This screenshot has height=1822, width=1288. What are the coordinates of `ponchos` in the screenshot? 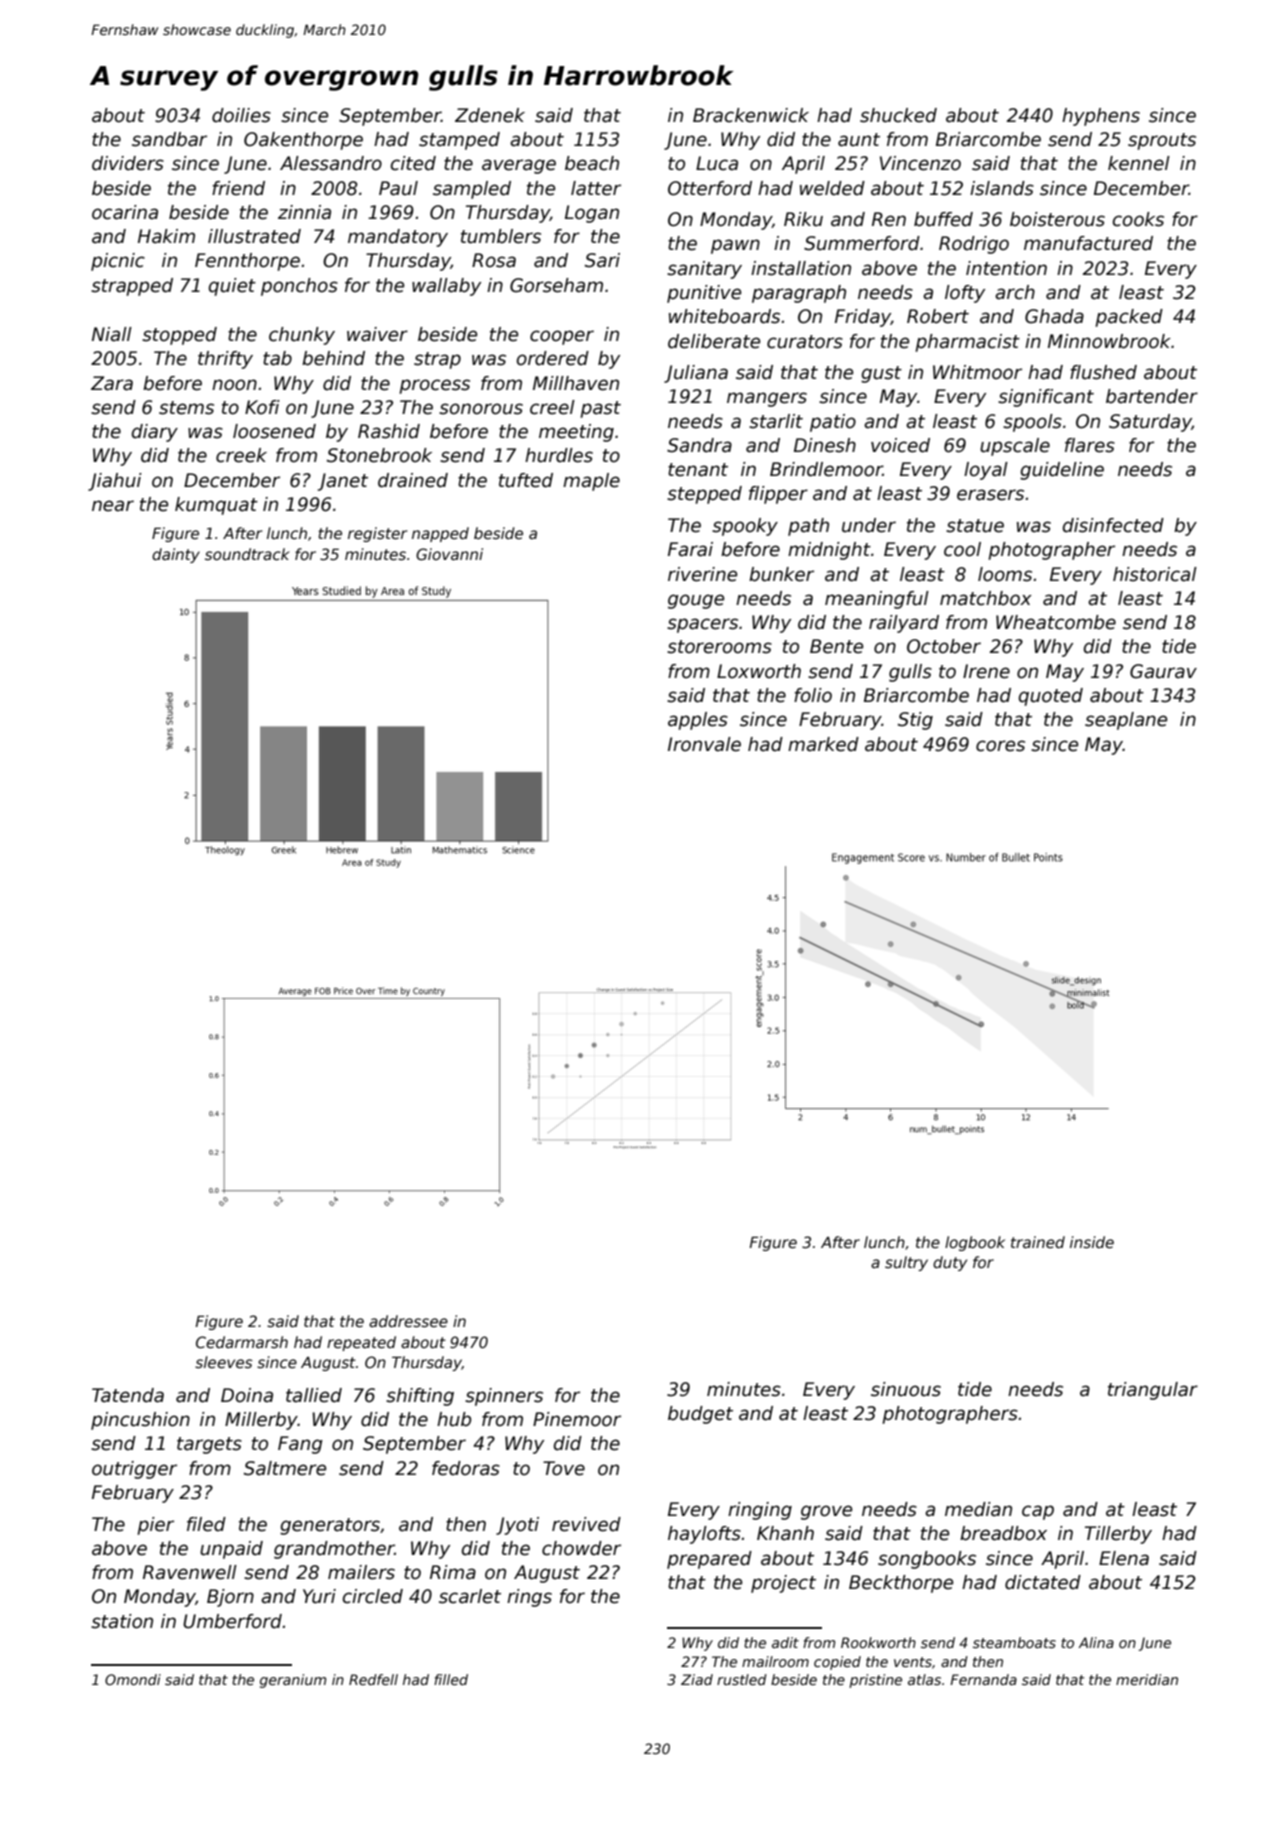 It's located at (299, 287).
